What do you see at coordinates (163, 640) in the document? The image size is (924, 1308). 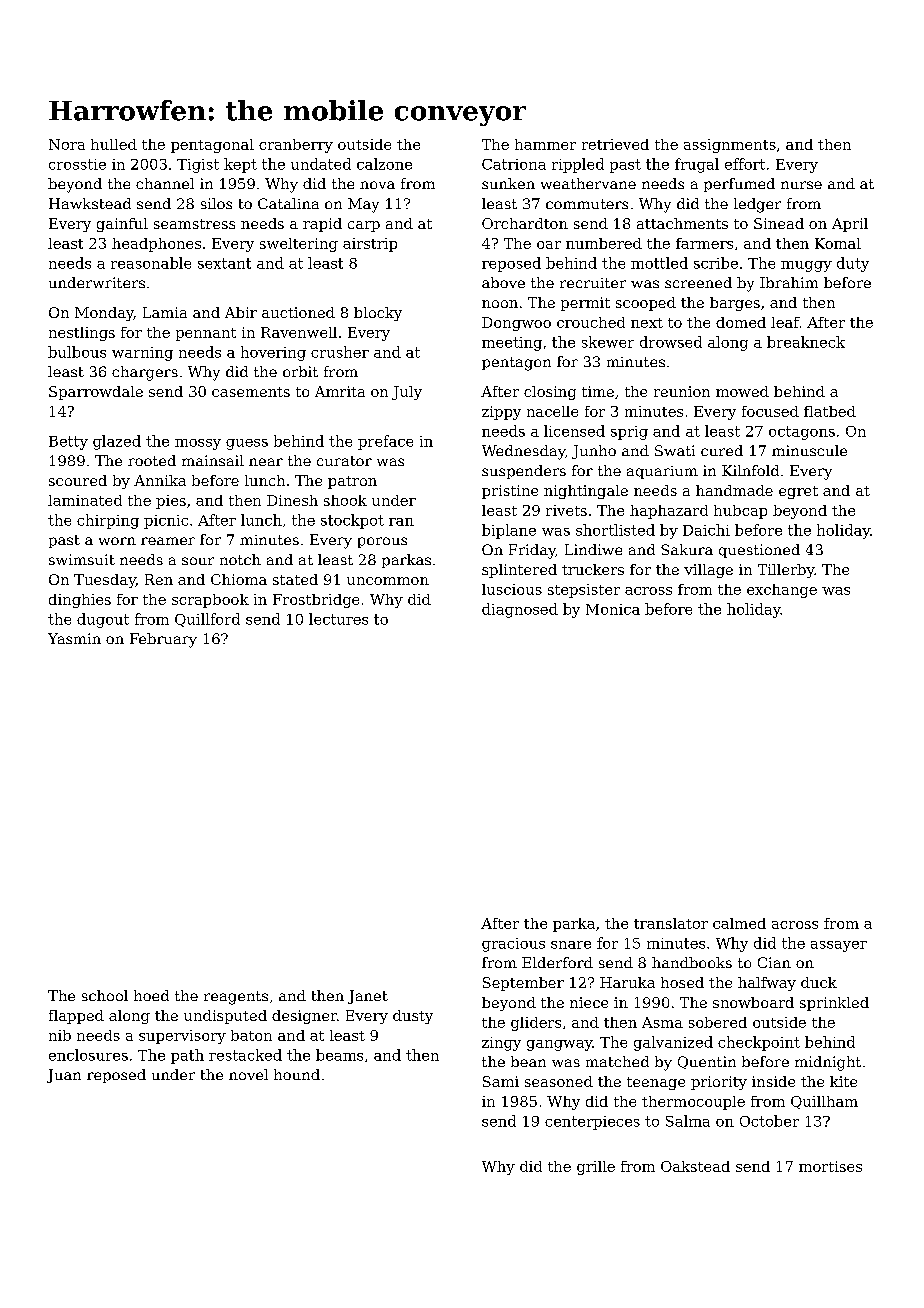 I see `February` at bounding box center [163, 640].
